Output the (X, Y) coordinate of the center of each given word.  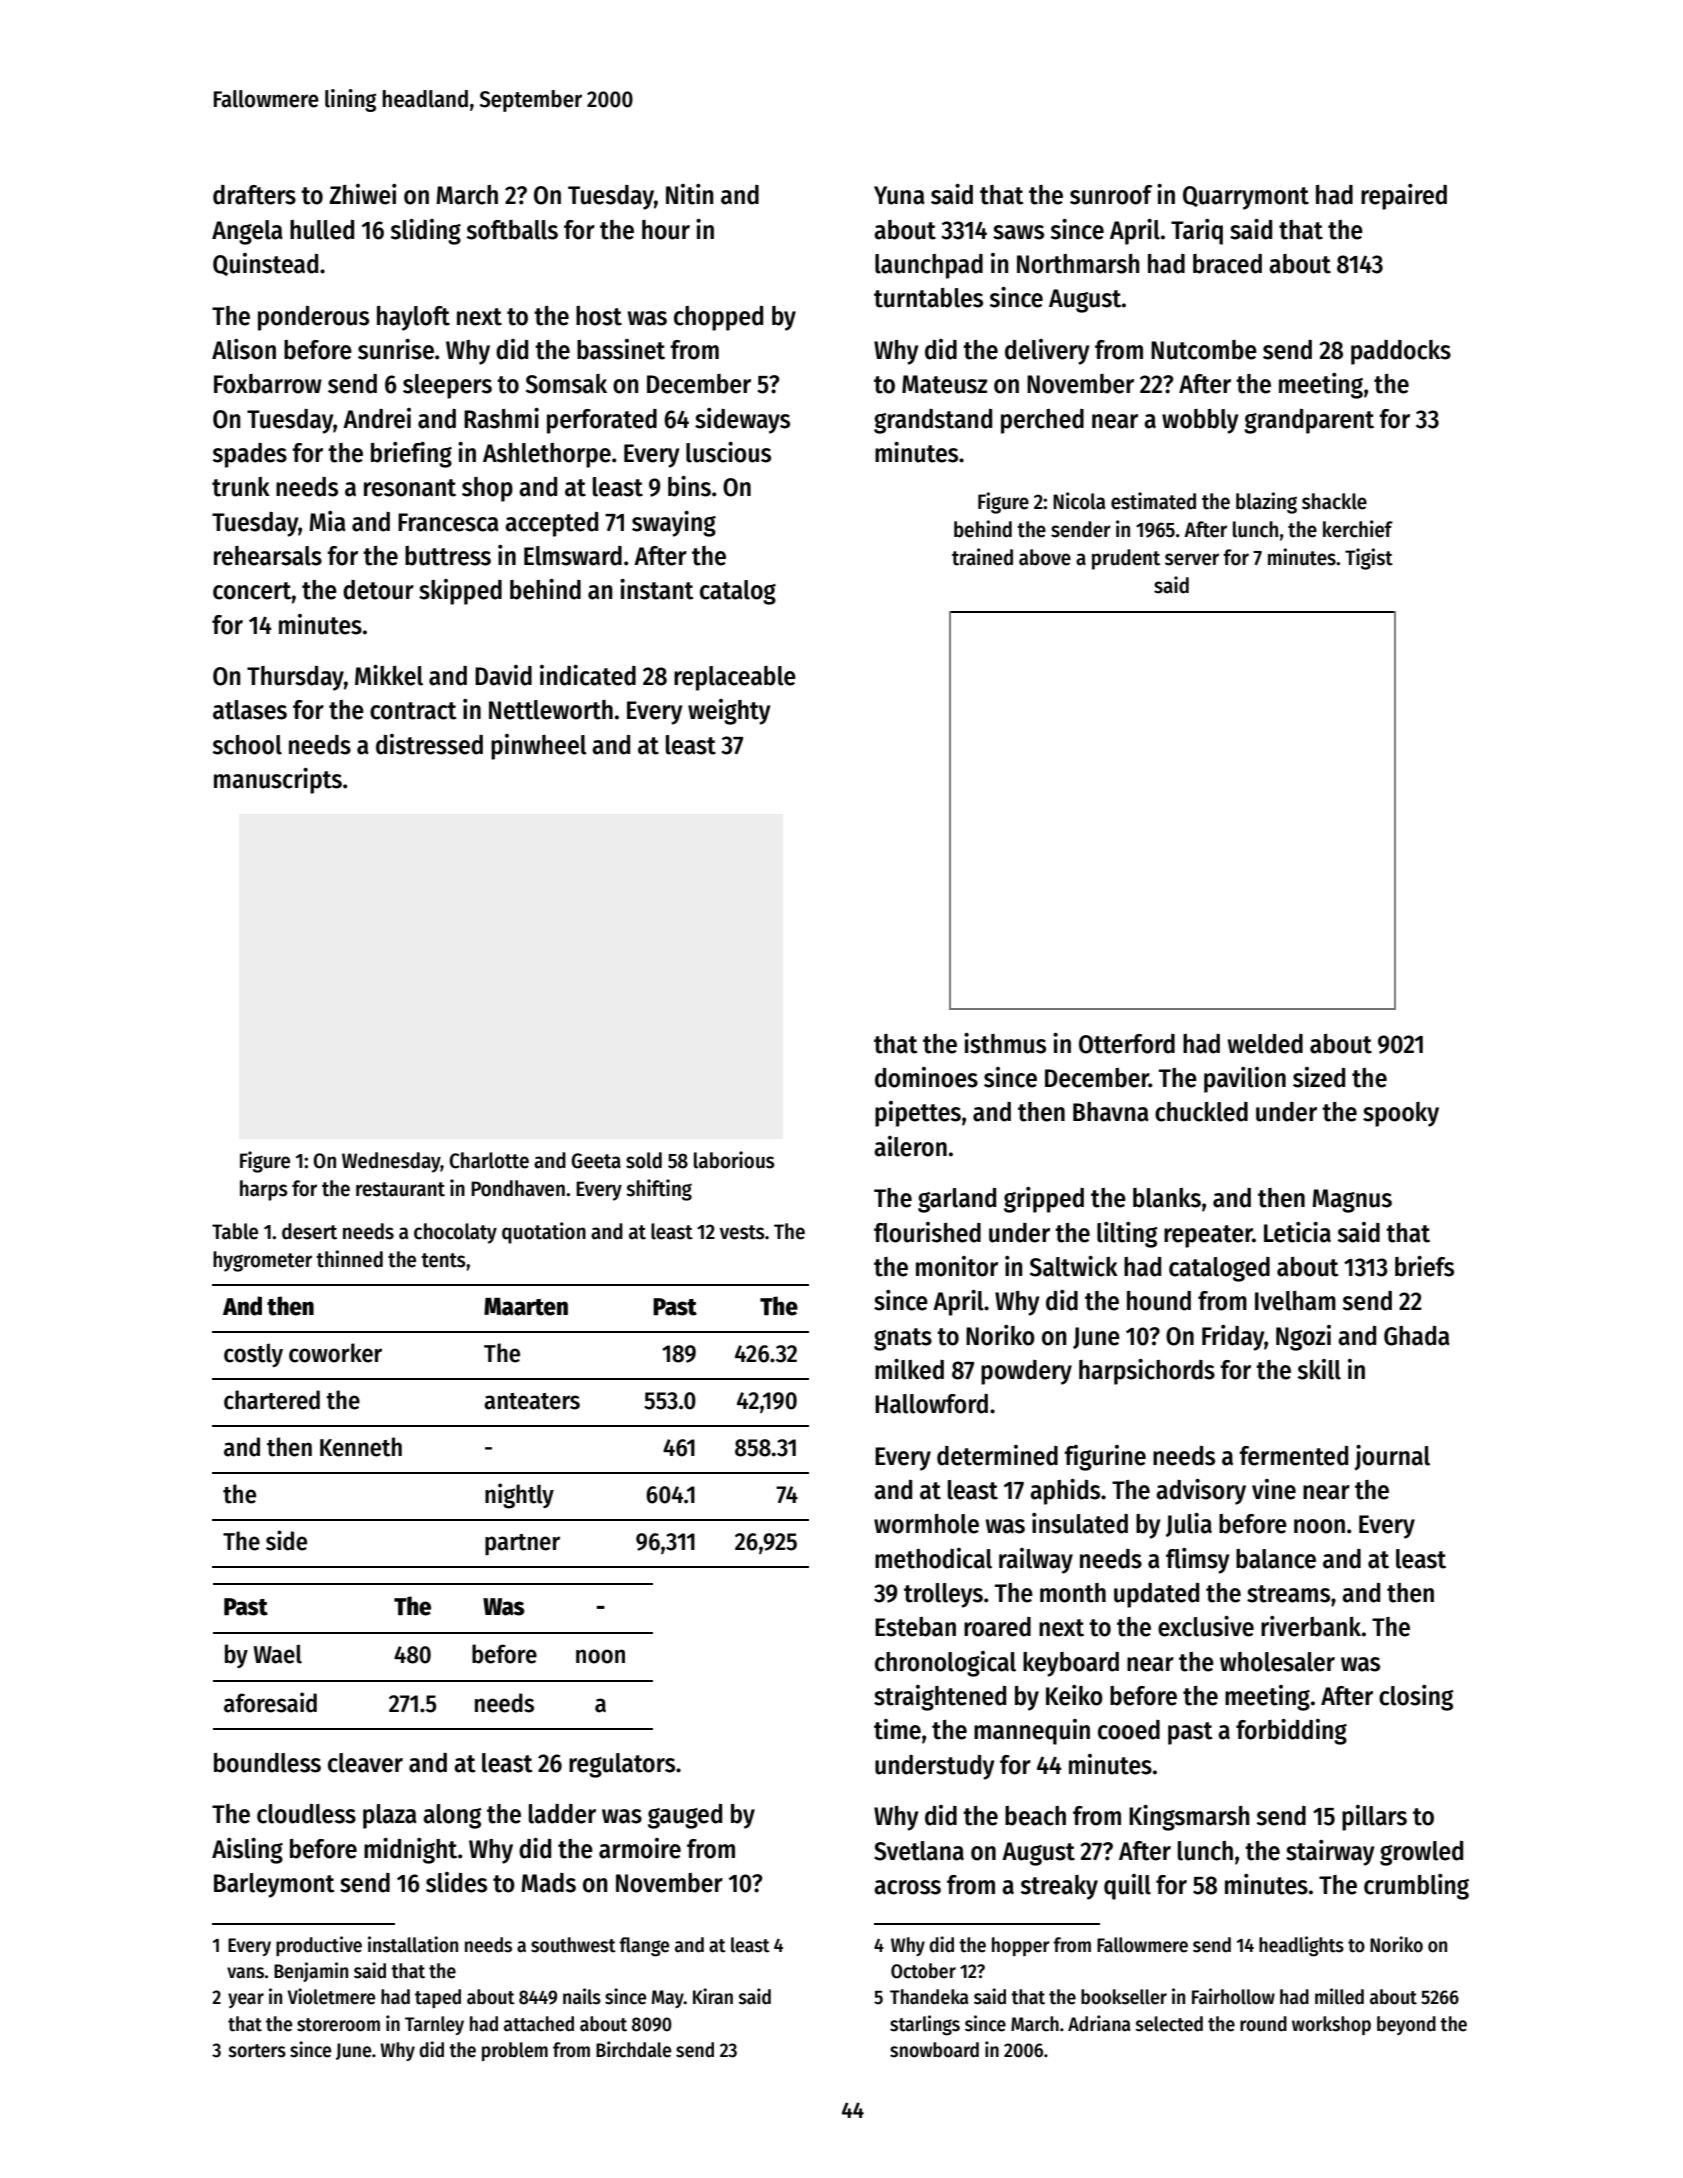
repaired (1404, 197)
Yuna (899, 195)
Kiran (713, 1996)
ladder (562, 1814)
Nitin (689, 194)
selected (1169, 2024)
